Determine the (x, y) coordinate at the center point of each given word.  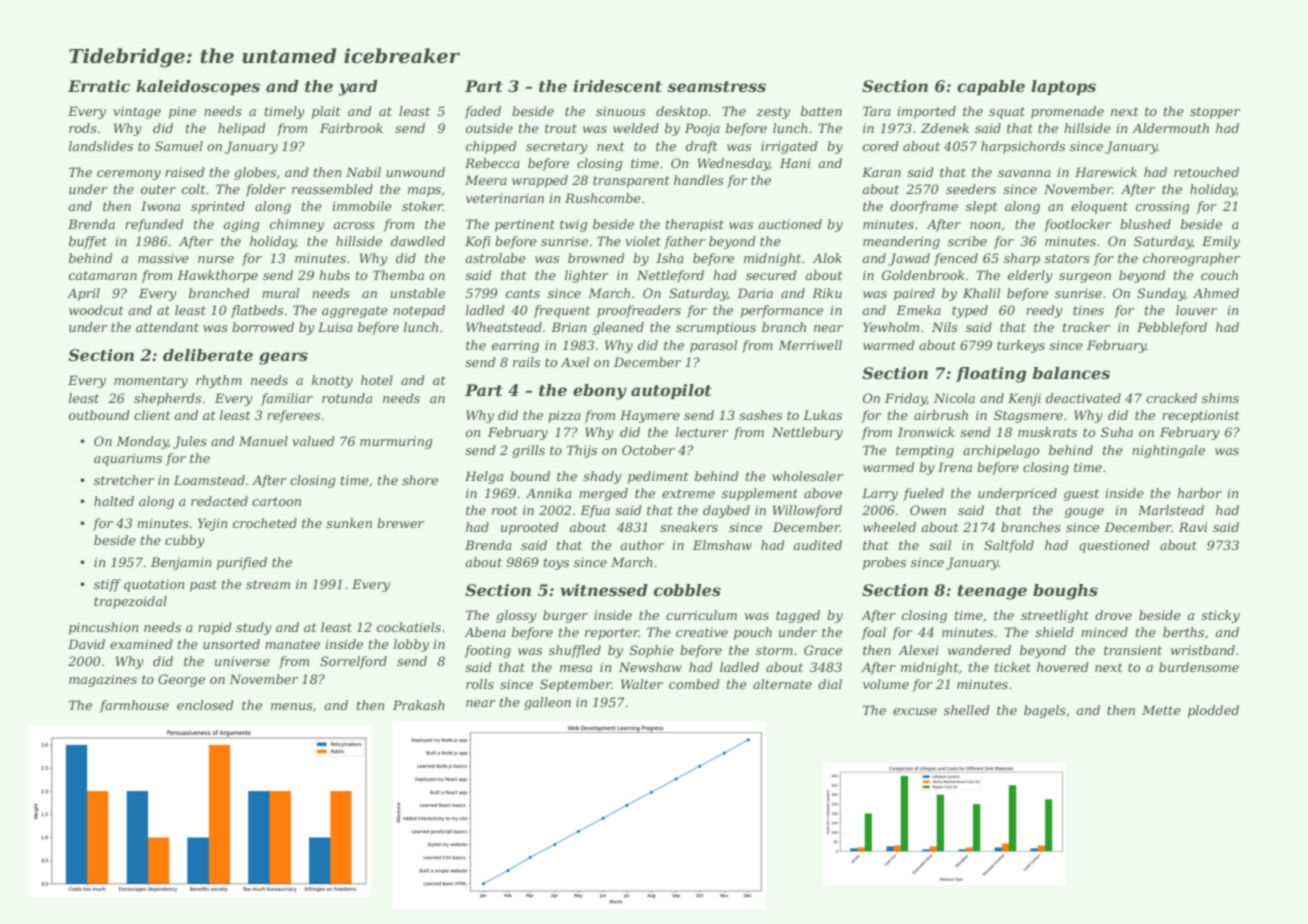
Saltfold (1009, 546)
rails (526, 362)
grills (528, 451)
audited (817, 545)
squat (1007, 113)
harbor (1199, 493)
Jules (190, 442)
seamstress (716, 86)
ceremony (129, 175)
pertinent (525, 225)
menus (292, 706)
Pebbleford (1172, 328)
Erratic (99, 86)
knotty (332, 381)
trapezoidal (130, 602)
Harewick (1106, 172)
